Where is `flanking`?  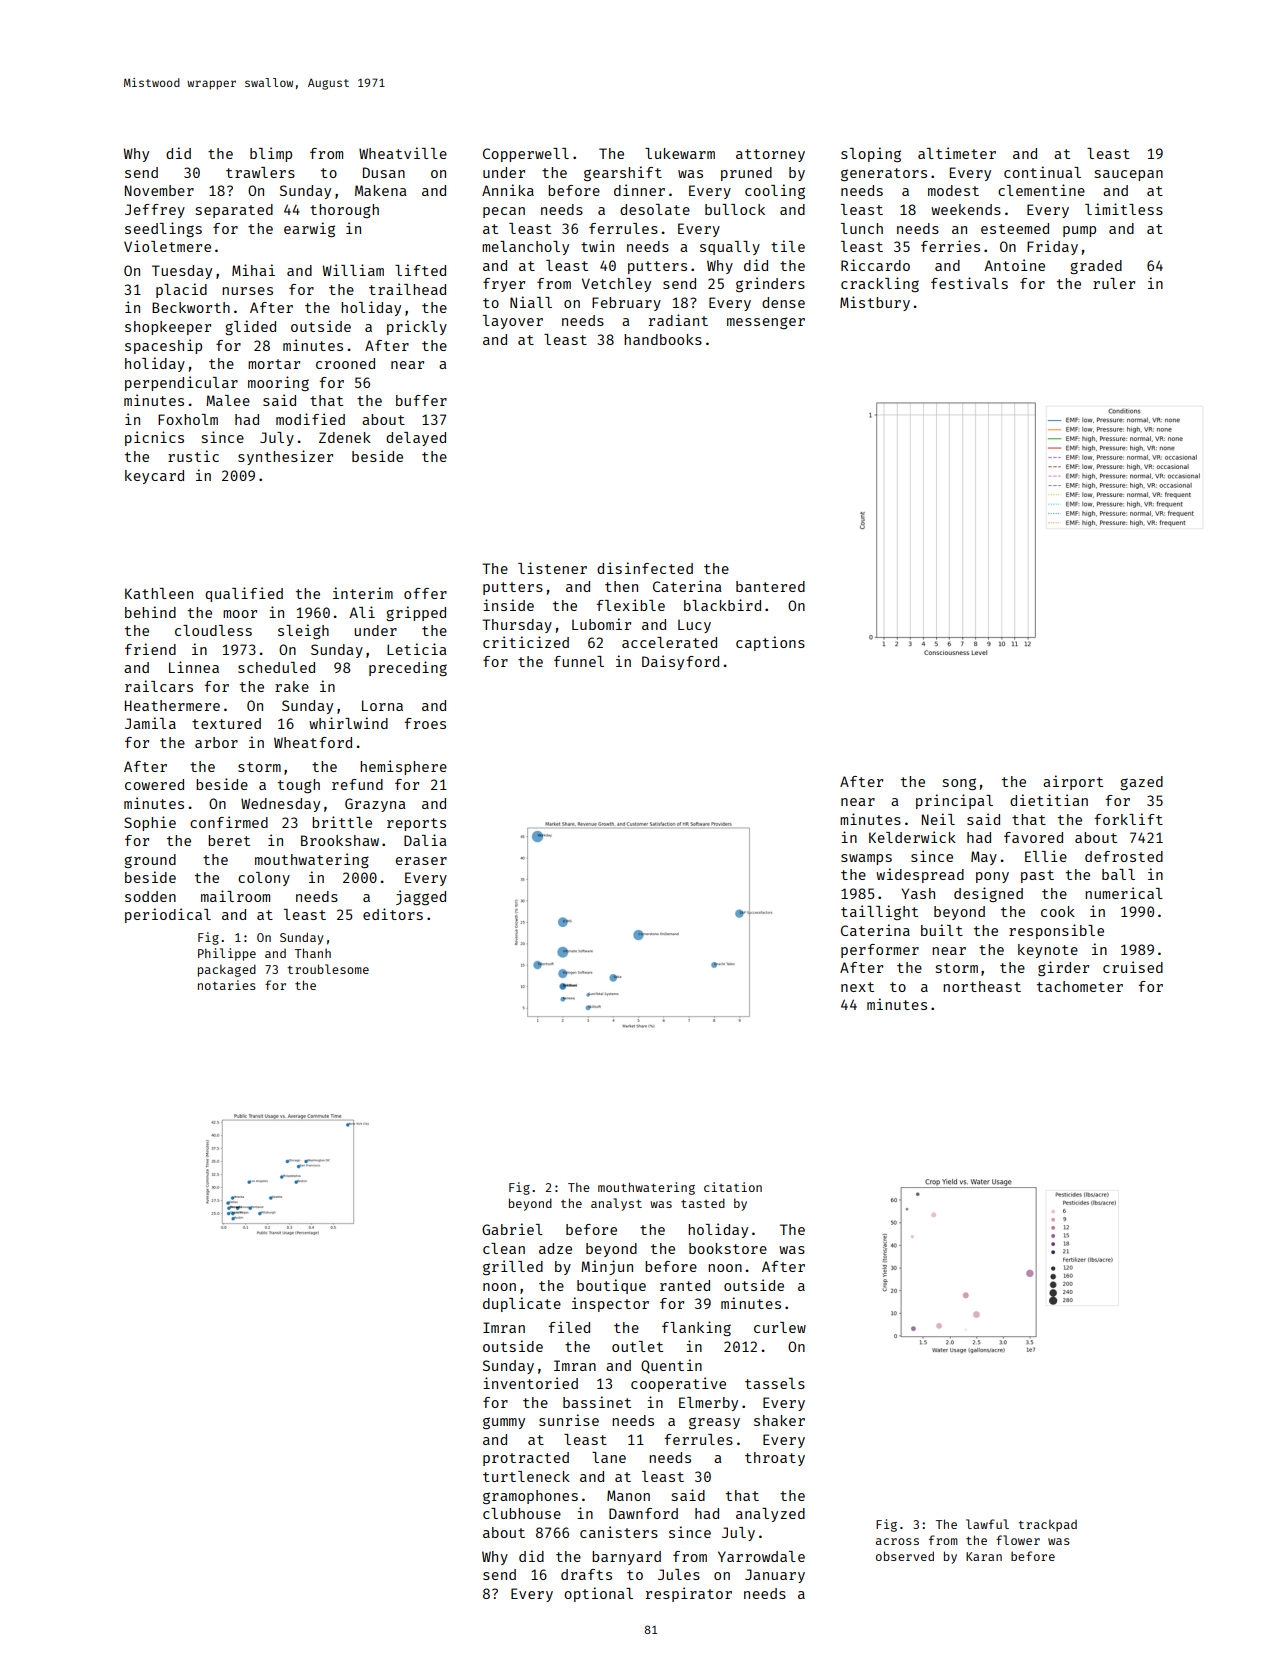 flanking is located at coordinates (696, 1328).
